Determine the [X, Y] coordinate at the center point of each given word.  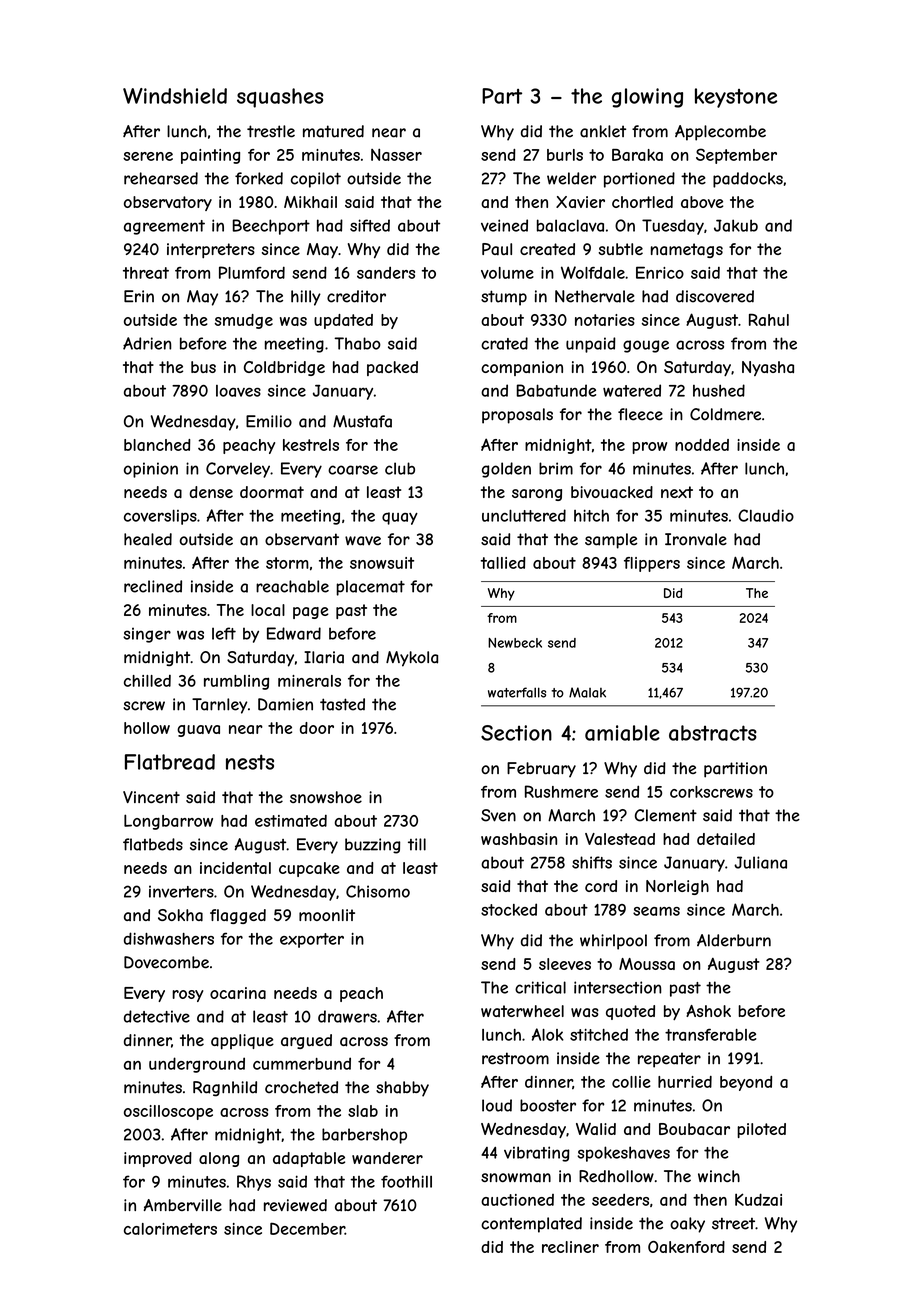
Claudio [766, 515]
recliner [570, 1247]
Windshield [175, 96]
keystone [736, 98]
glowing [647, 98]
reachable [292, 586]
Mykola [412, 659]
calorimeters [170, 1229]
